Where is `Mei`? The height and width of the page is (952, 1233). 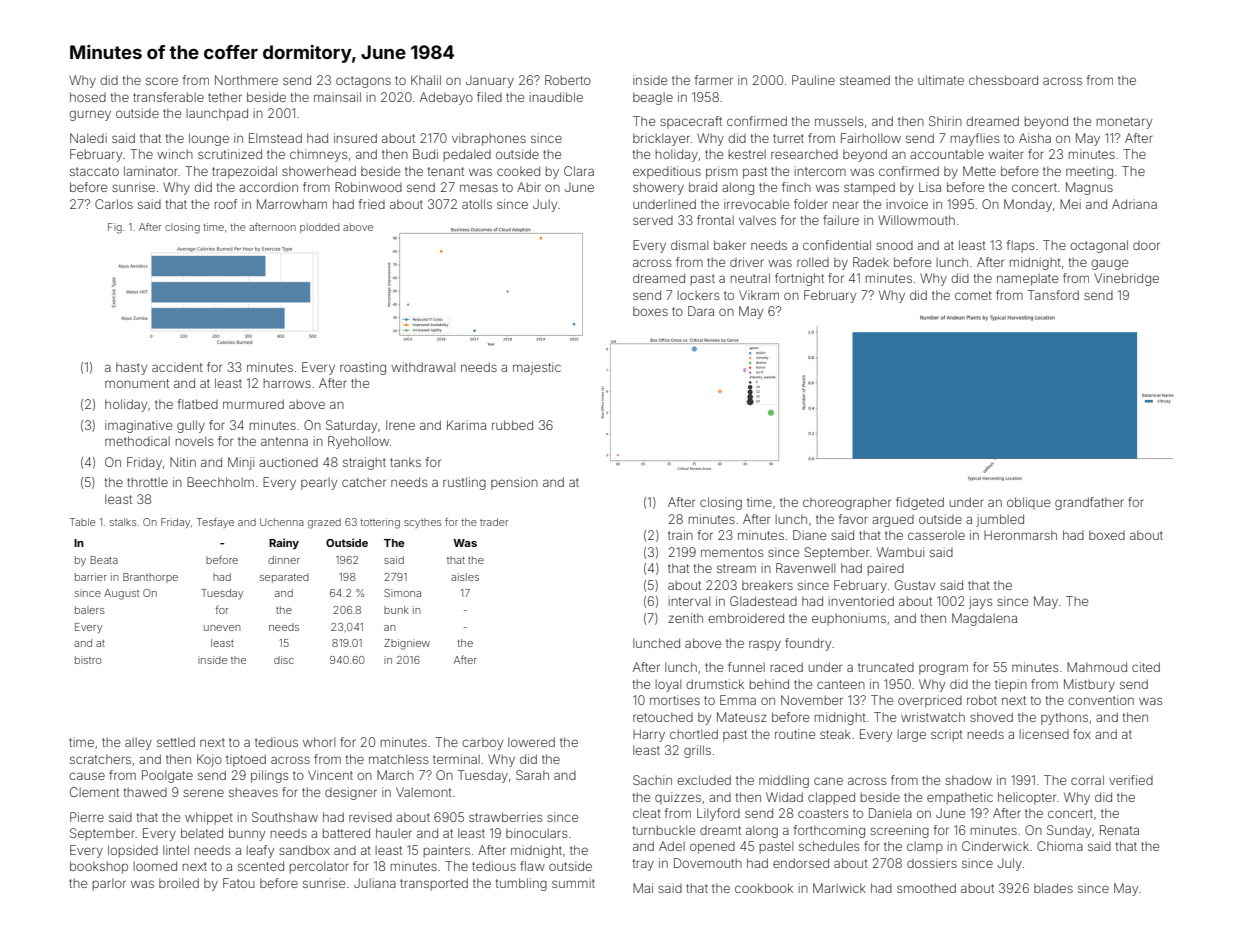
Mei is located at coordinates (1070, 204).
